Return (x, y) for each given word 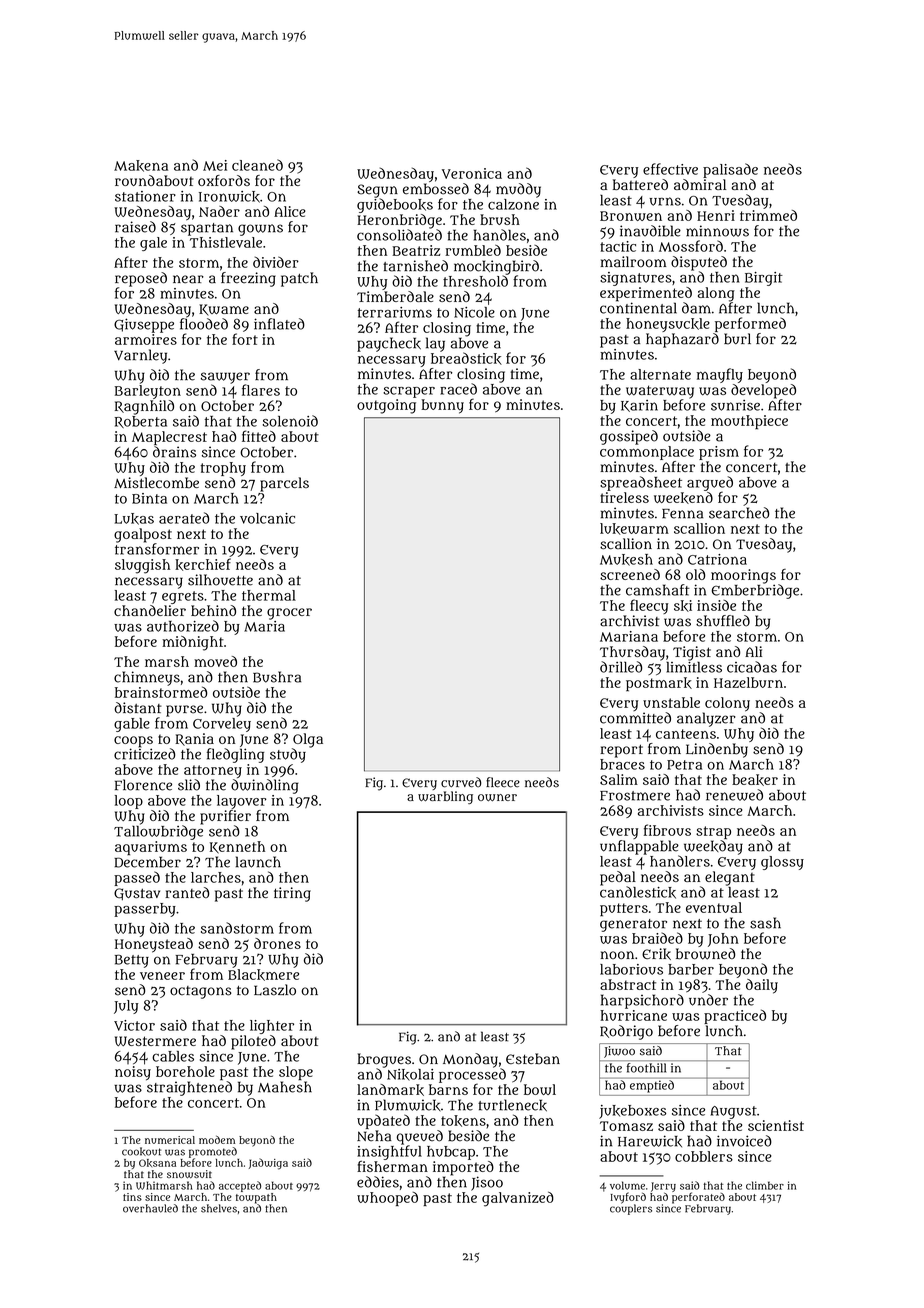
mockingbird (496, 267)
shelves (219, 1208)
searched (739, 513)
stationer (145, 196)
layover (241, 802)
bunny (442, 406)
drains (174, 452)
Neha (374, 1136)
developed (763, 391)
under (708, 1000)
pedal (618, 878)
